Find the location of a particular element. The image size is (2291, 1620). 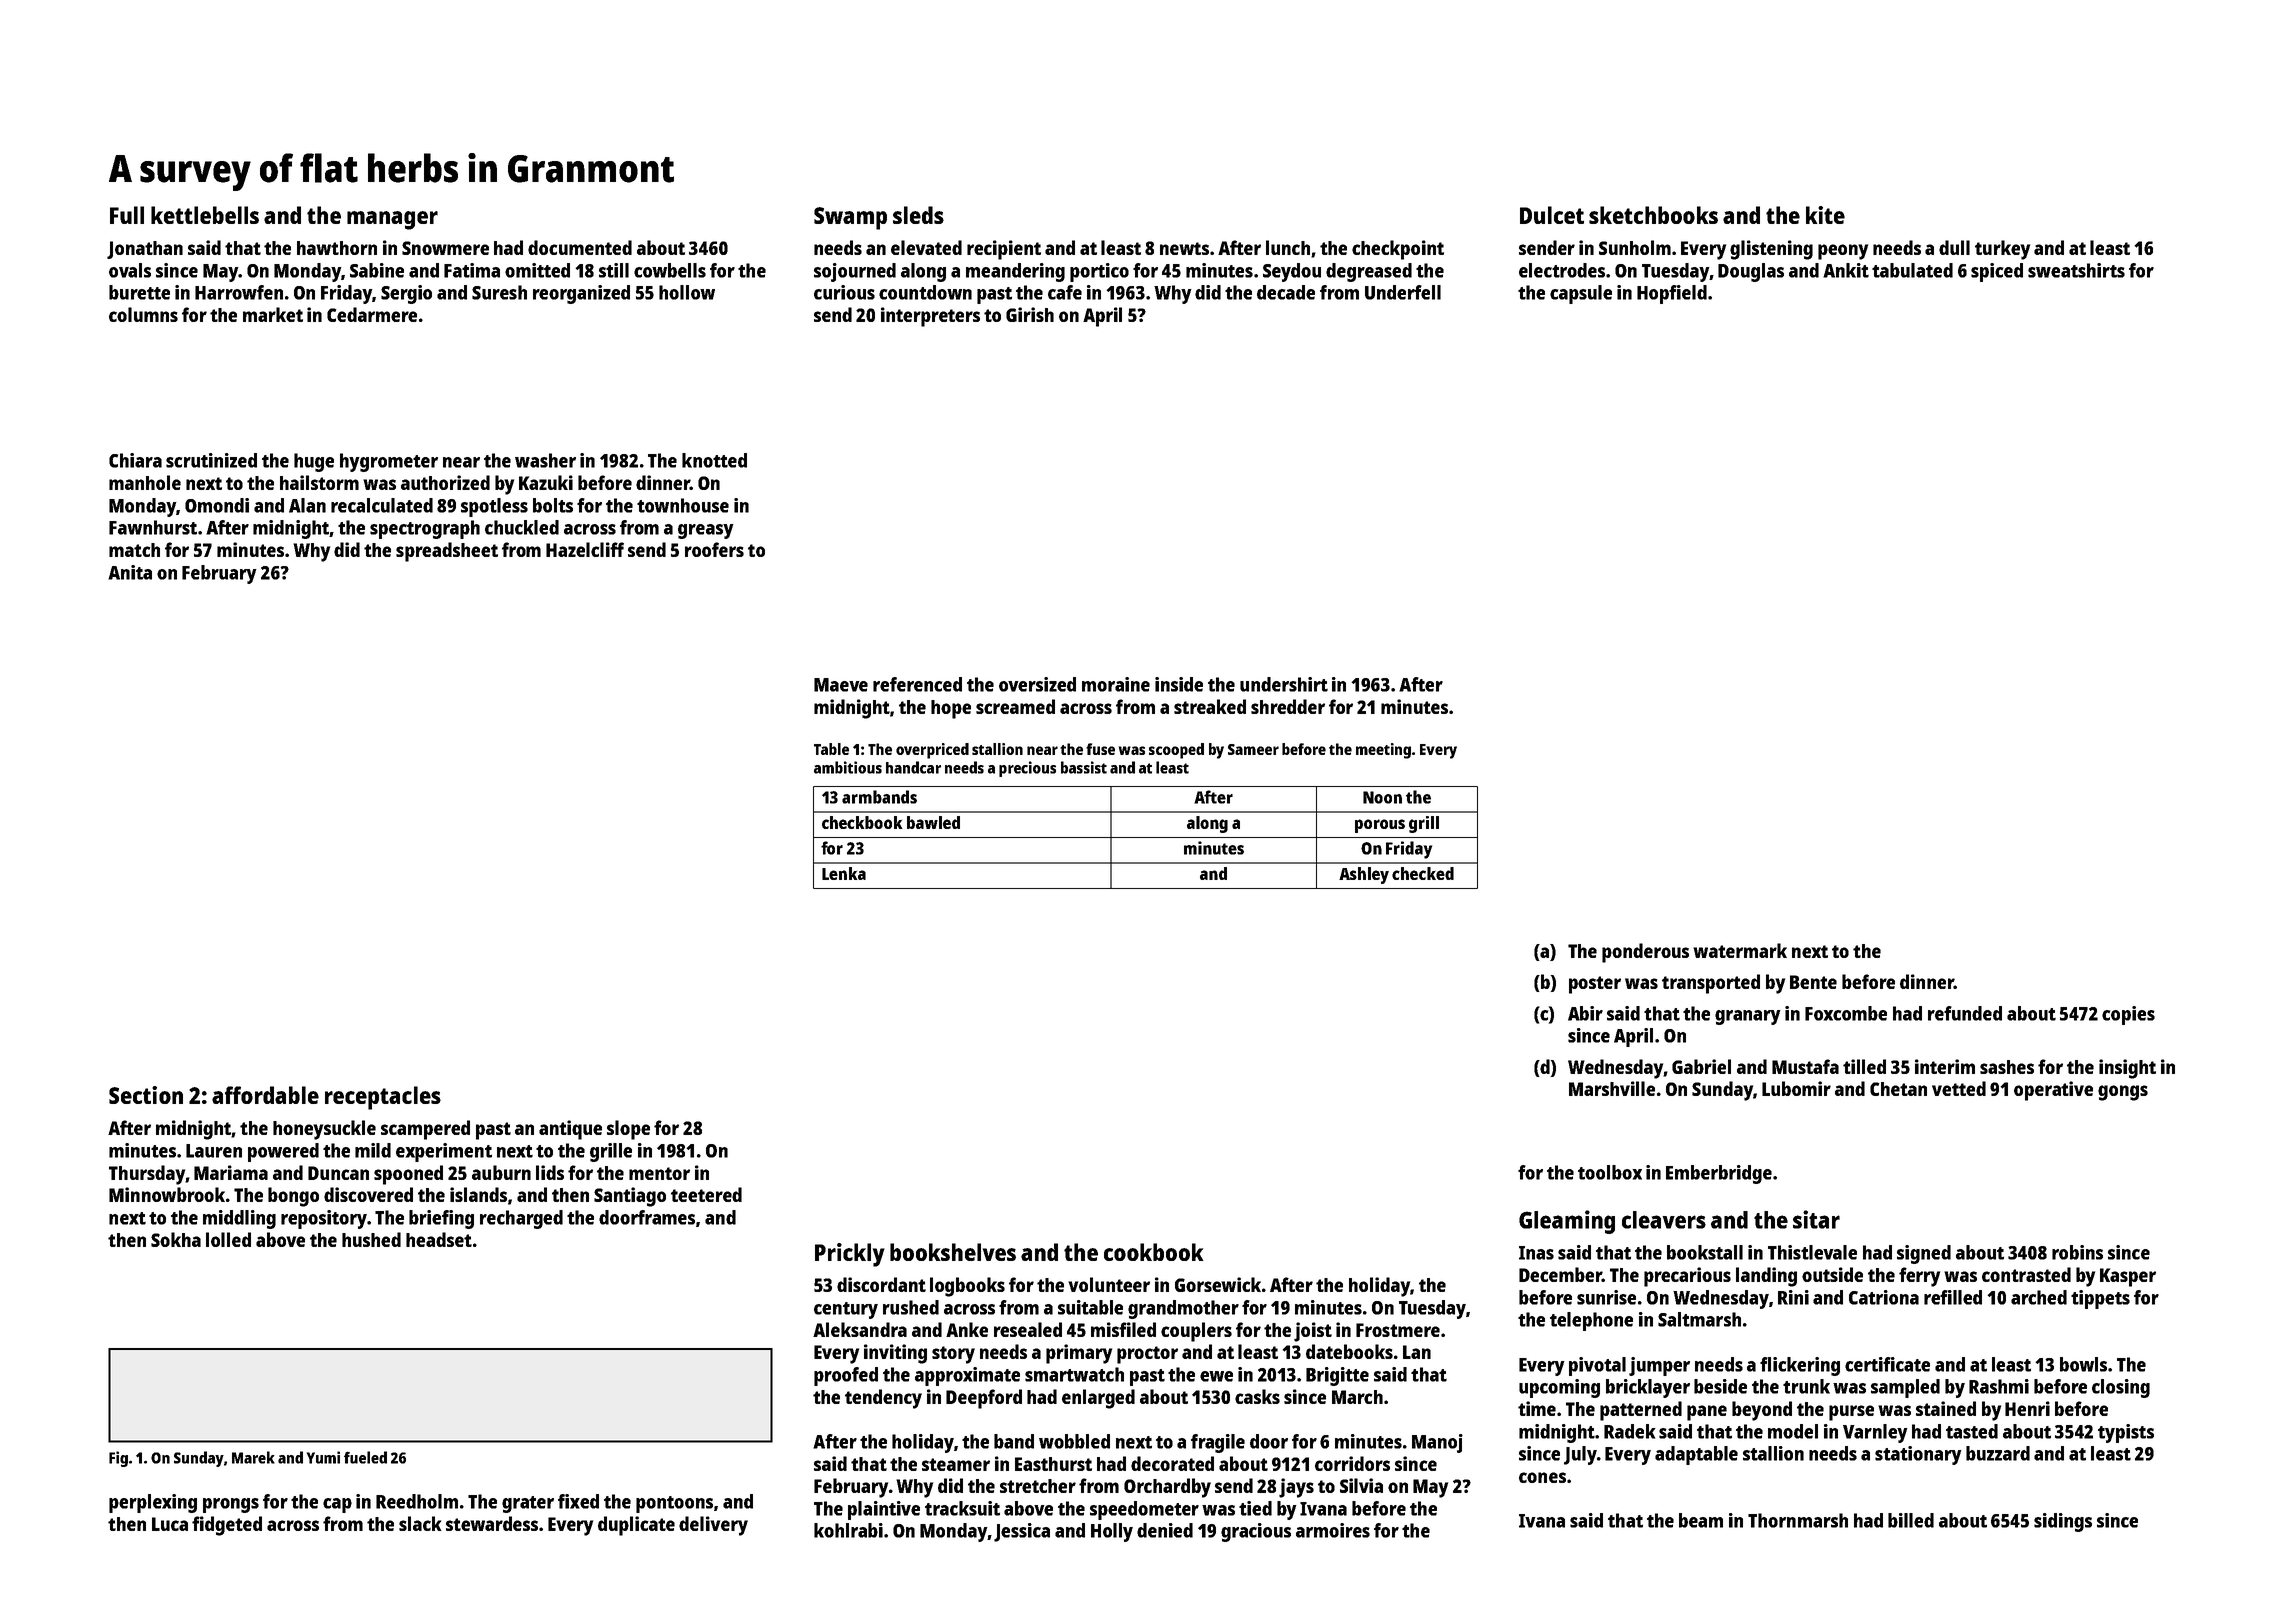

signed is located at coordinates (1924, 1254).
